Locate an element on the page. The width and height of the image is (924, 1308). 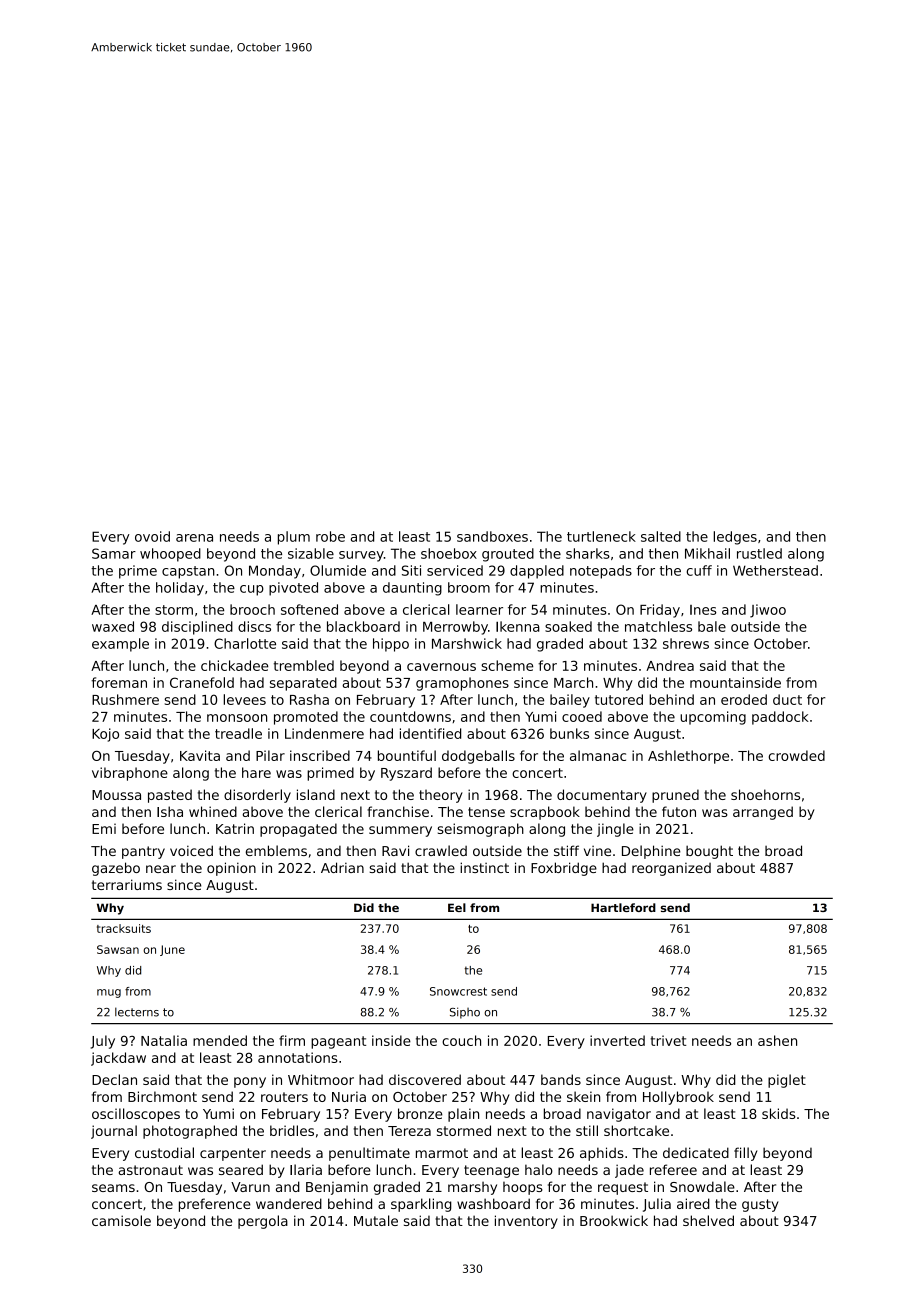
halo is located at coordinates (539, 1169).
